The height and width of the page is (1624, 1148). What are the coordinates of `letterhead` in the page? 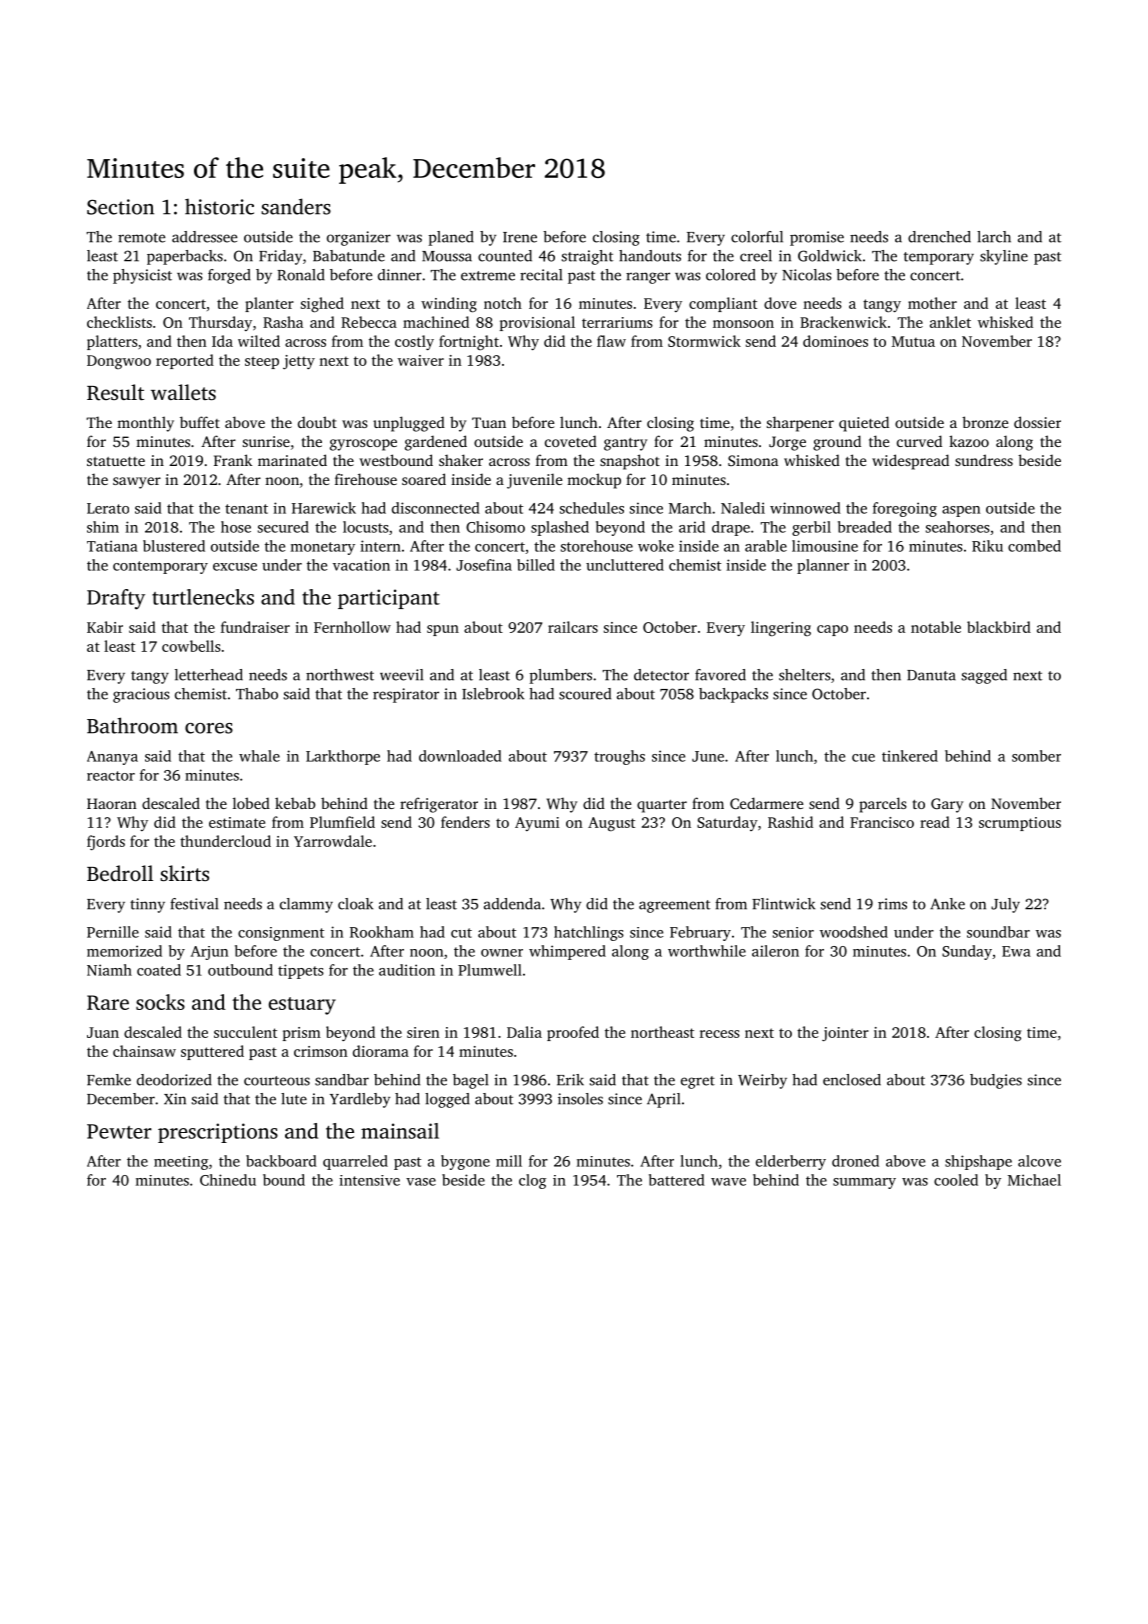 It's located at (209, 675).
